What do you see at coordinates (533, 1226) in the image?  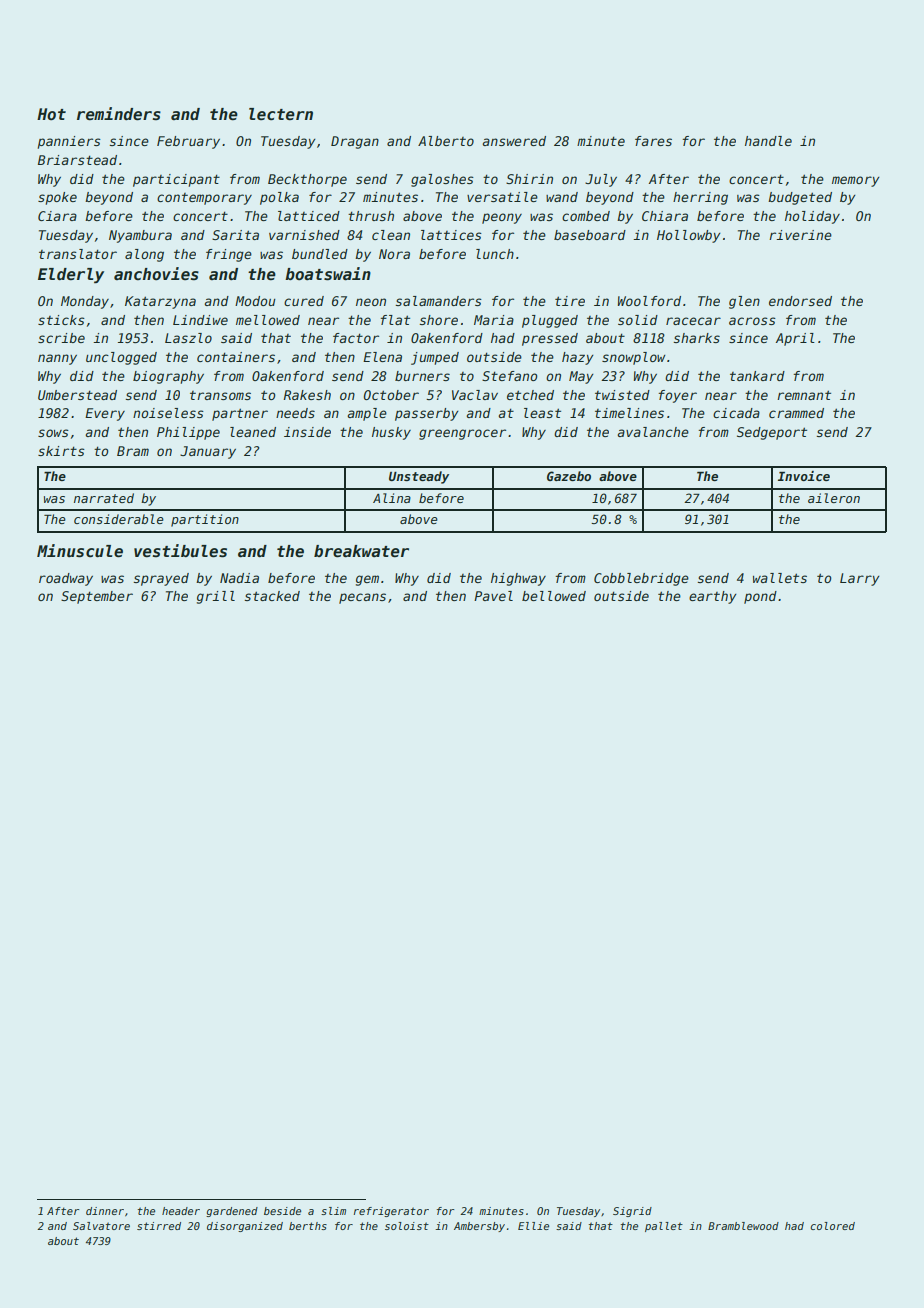 I see `Ellie` at bounding box center [533, 1226].
